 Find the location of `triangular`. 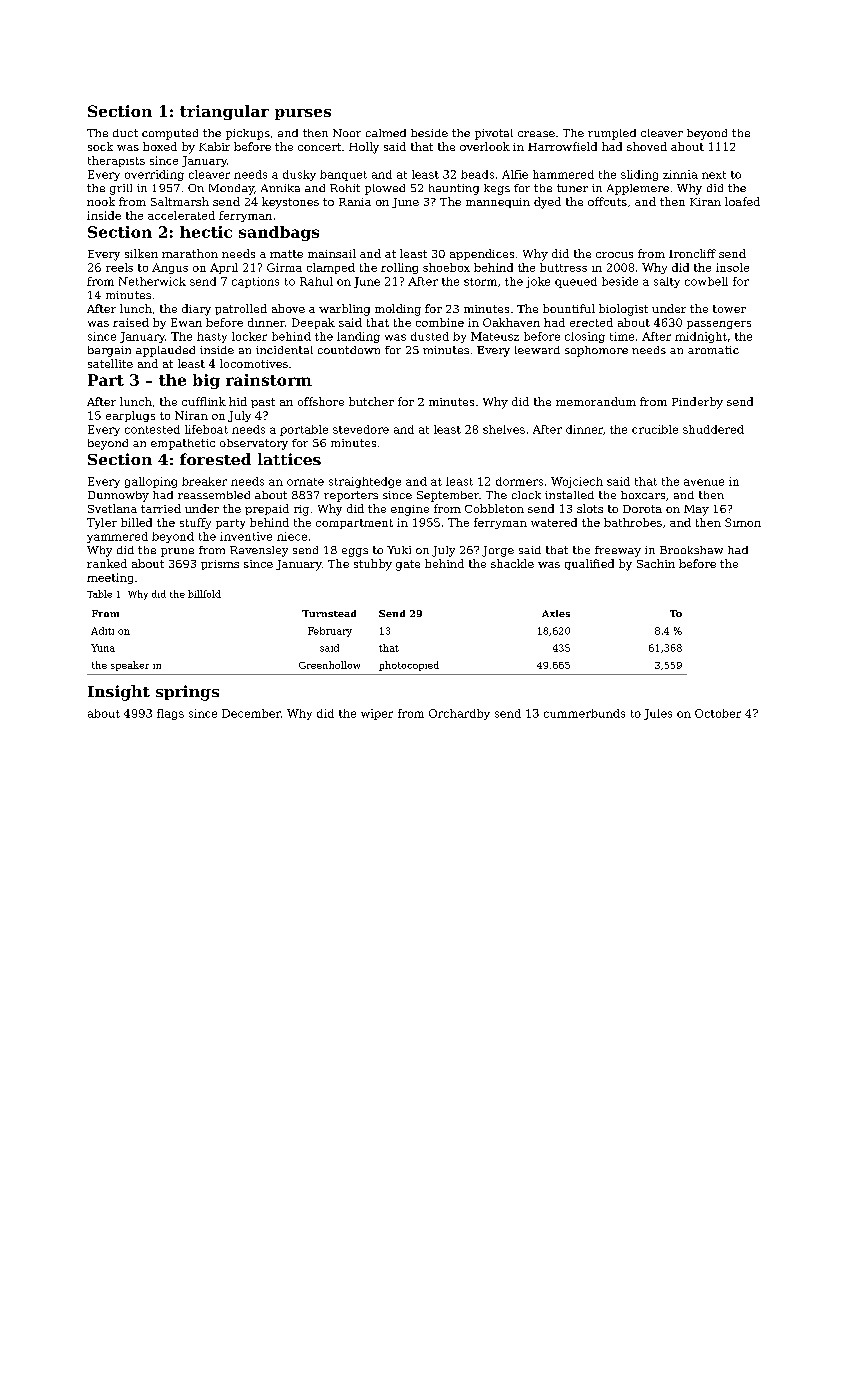

triangular is located at coordinates (224, 112).
